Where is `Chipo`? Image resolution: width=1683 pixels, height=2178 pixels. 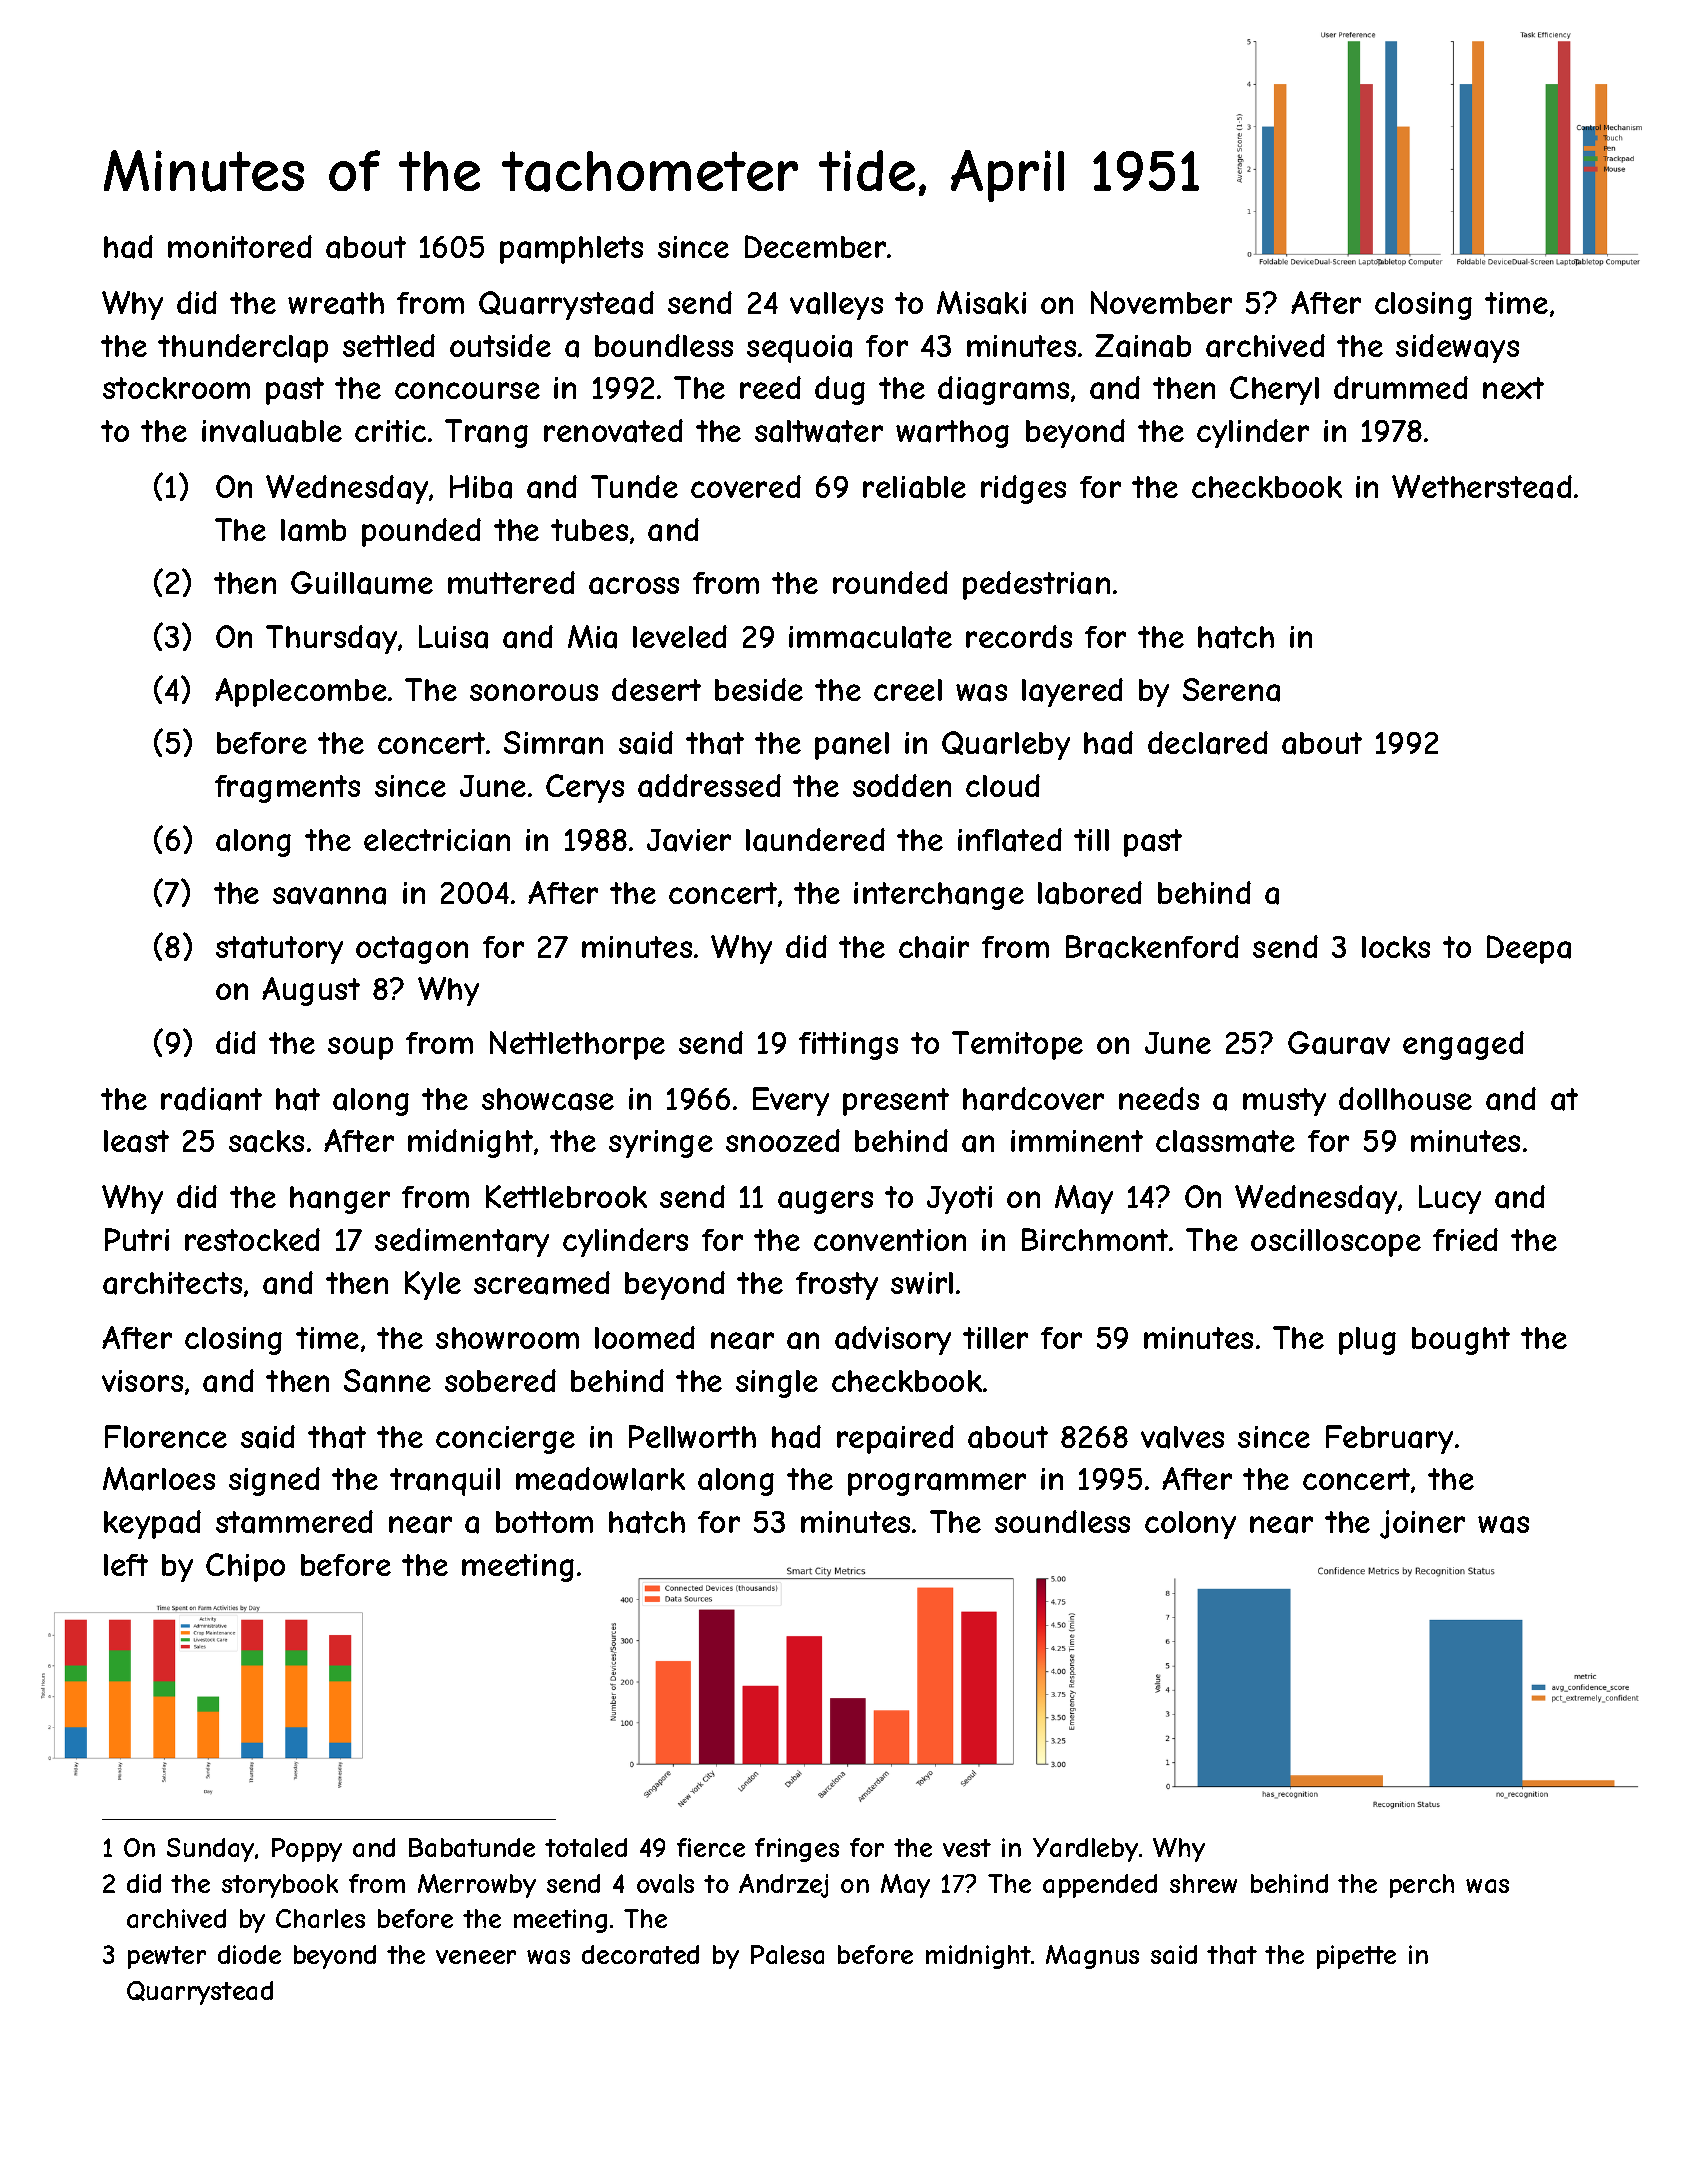
Chipo is located at coordinates (245, 1567).
